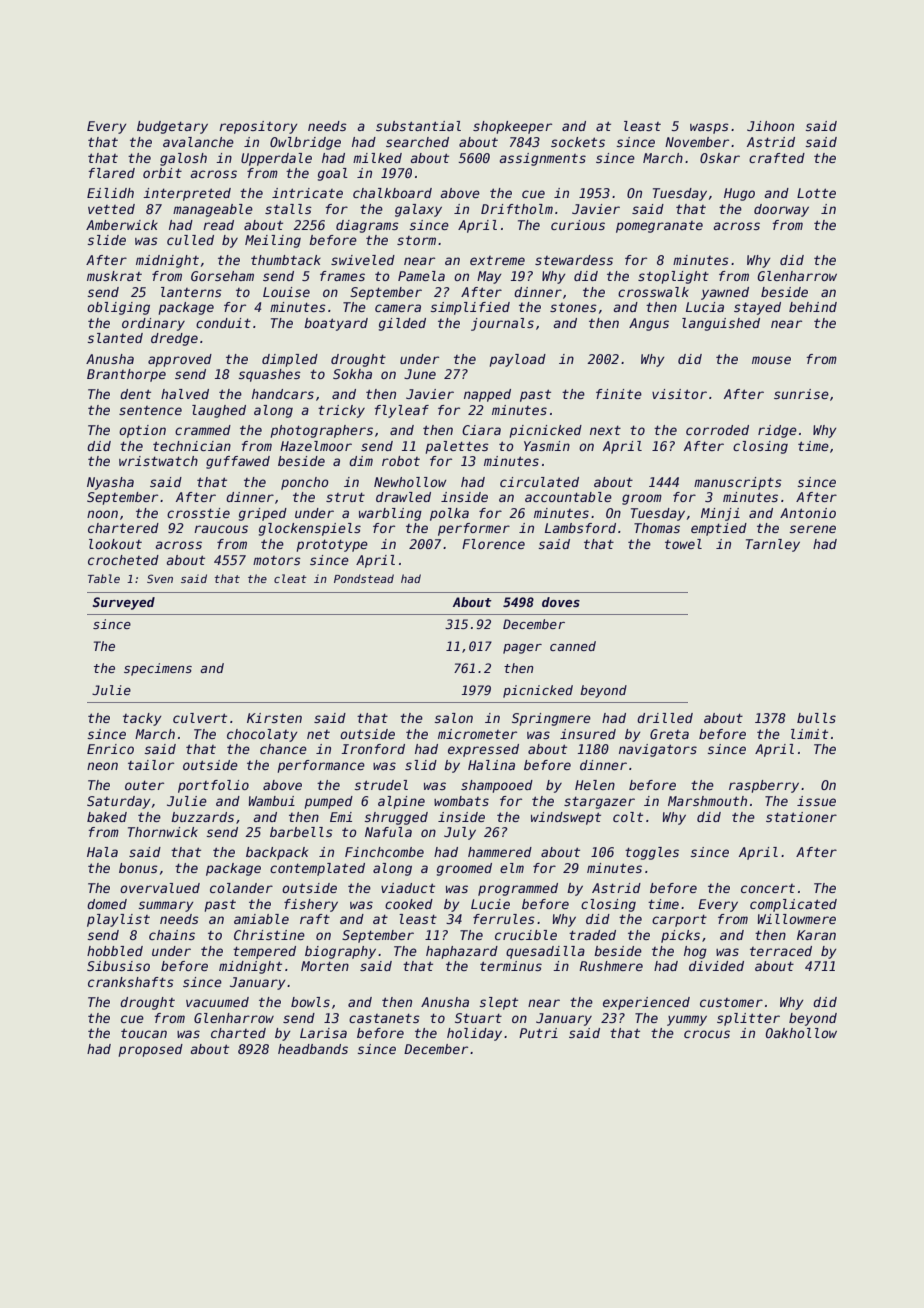 This screenshot has width=924, height=1308. Describe the element at coordinates (258, 127) in the screenshot. I see `repository` at that location.
